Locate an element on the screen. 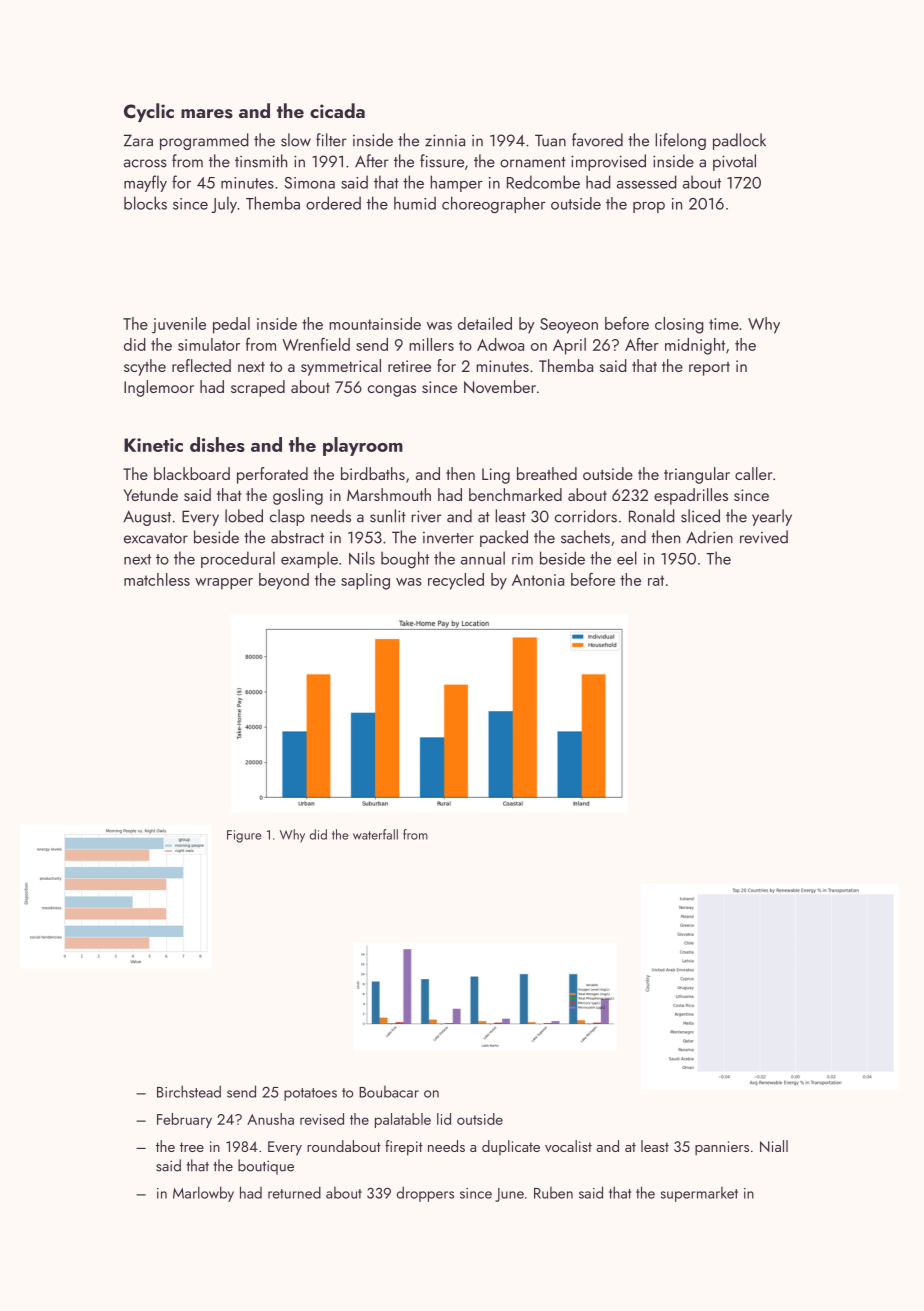  slow is located at coordinates (296, 140).
